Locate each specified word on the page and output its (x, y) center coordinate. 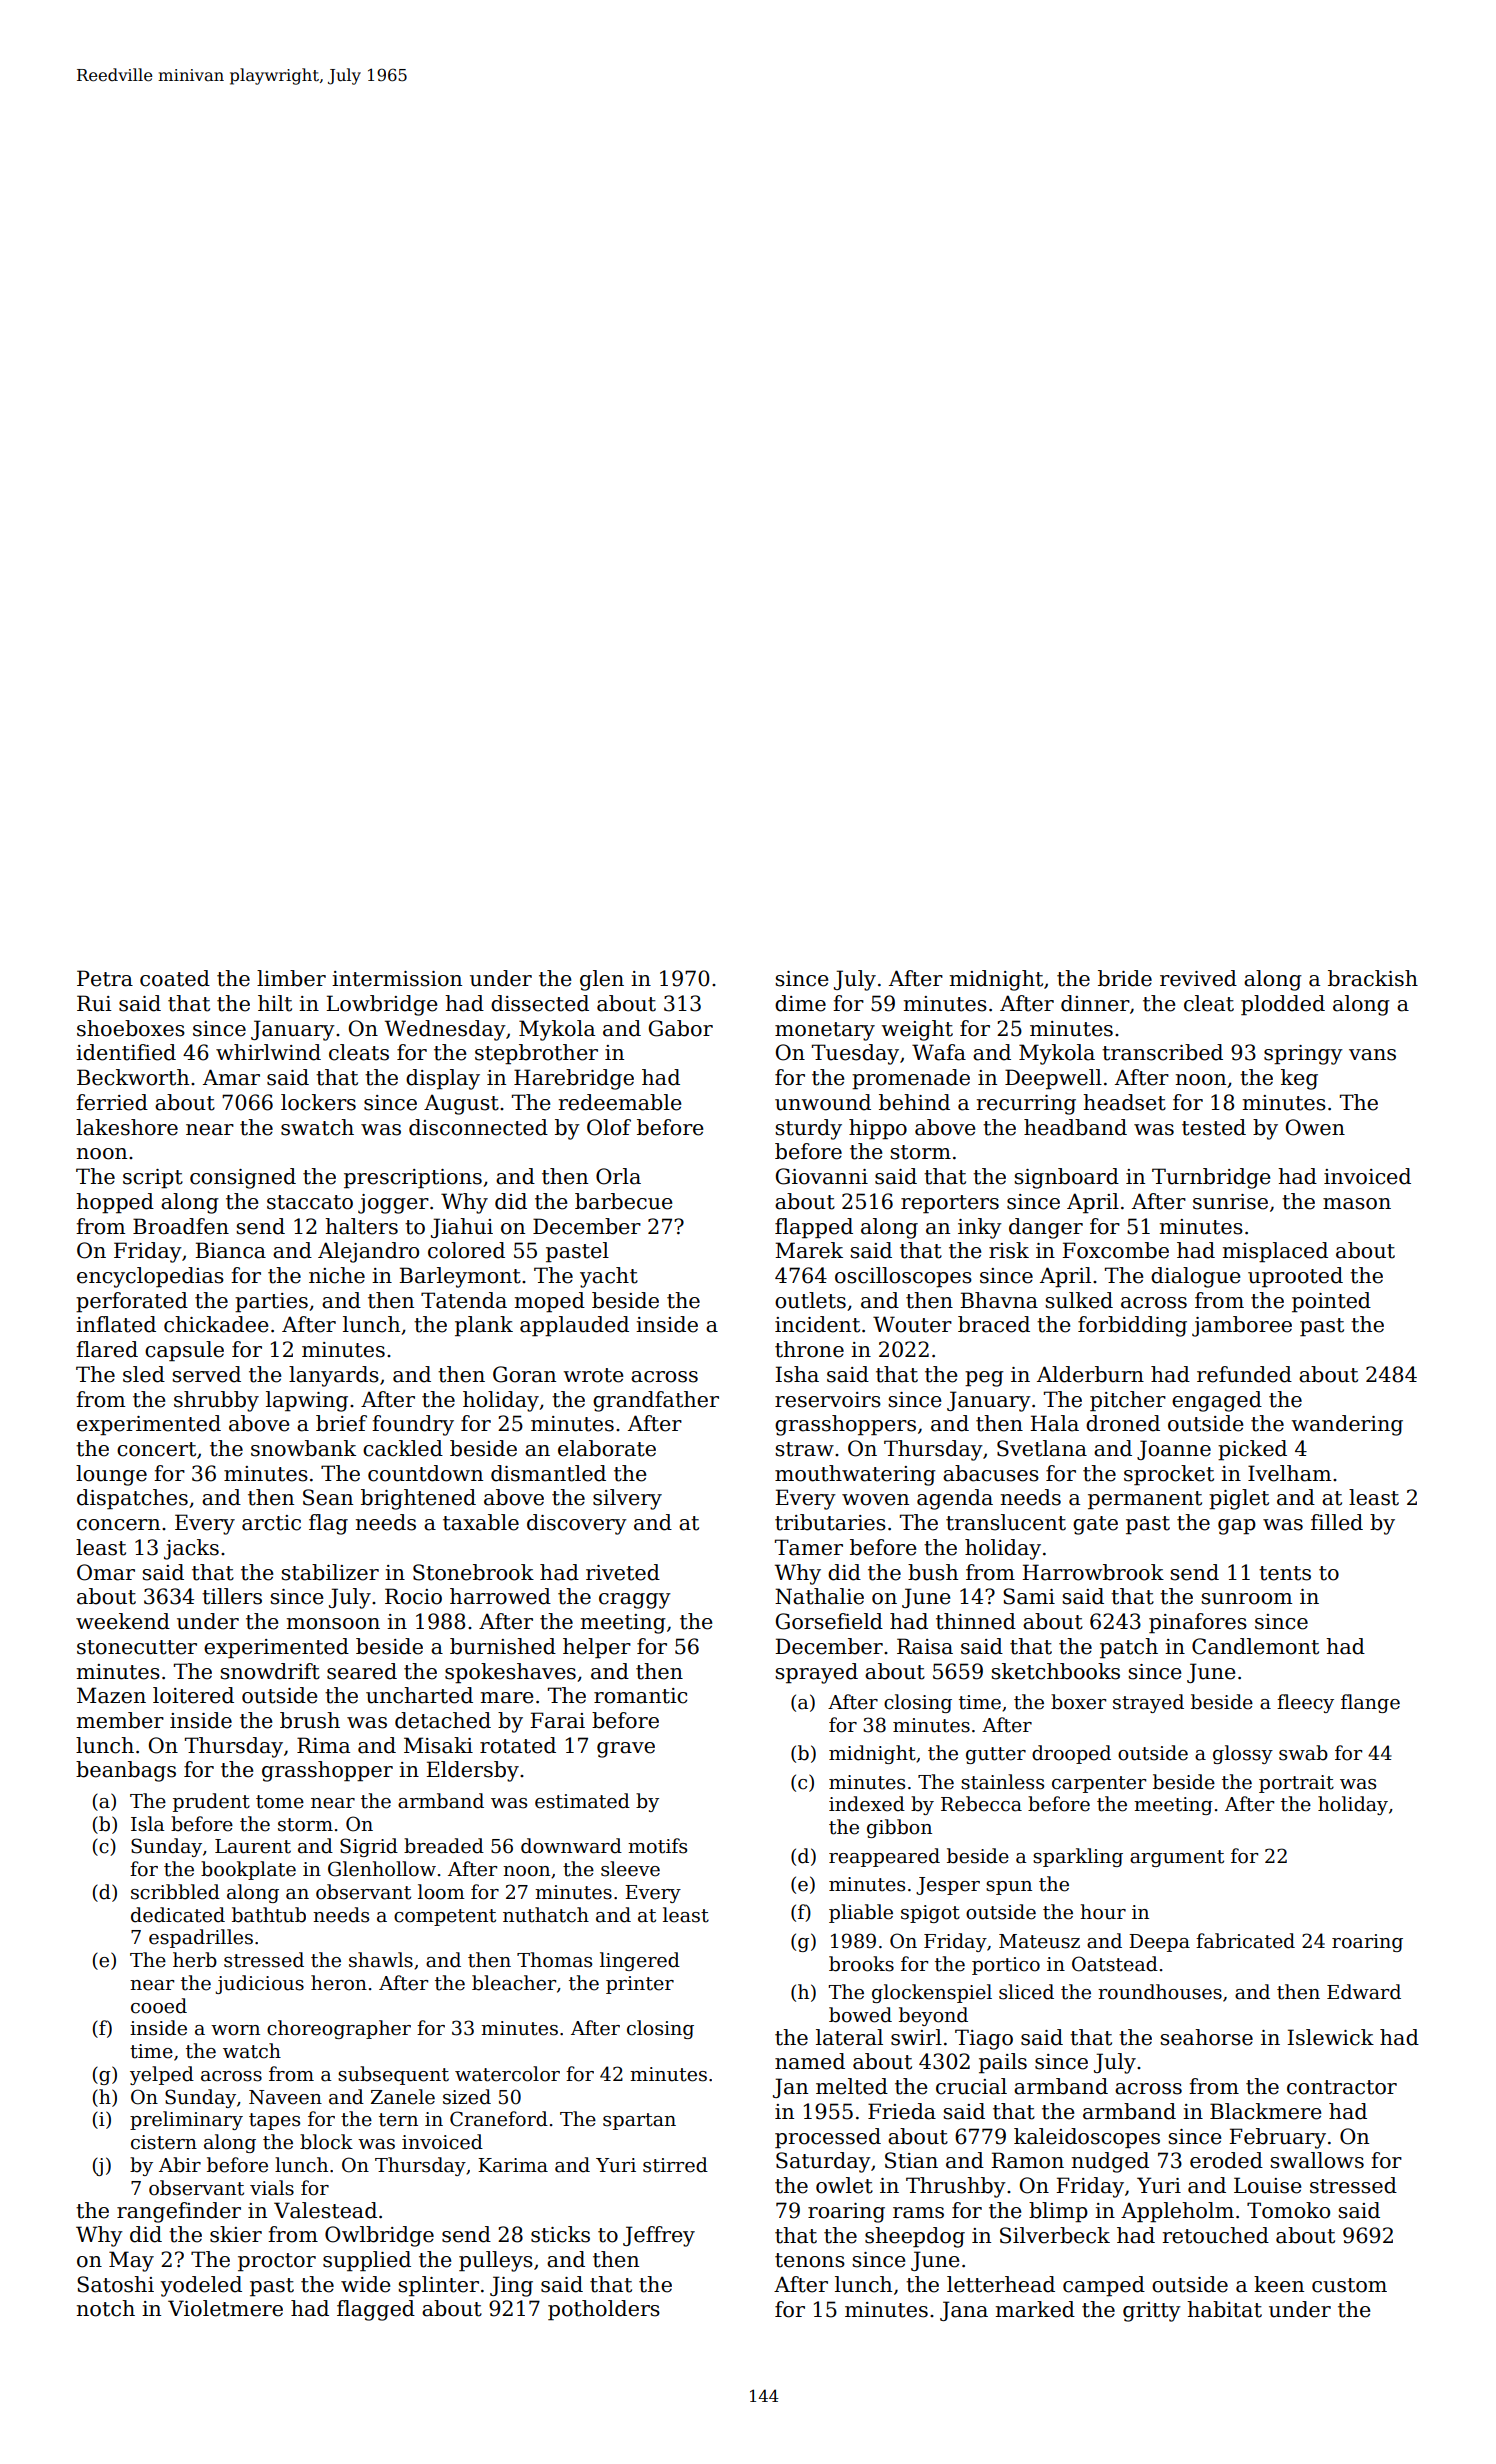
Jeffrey (659, 2236)
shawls (381, 1960)
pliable (861, 1913)
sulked (1079, 1300)
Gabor (681, 1028)
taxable (481, 1522)
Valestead (325, 2210)
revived (1198, 978)
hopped (115, 1203)
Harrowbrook (1093, 1572)
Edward (1364, 1992)
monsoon (333, 1624)
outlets (810, 1300)
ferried (112, 1102)
